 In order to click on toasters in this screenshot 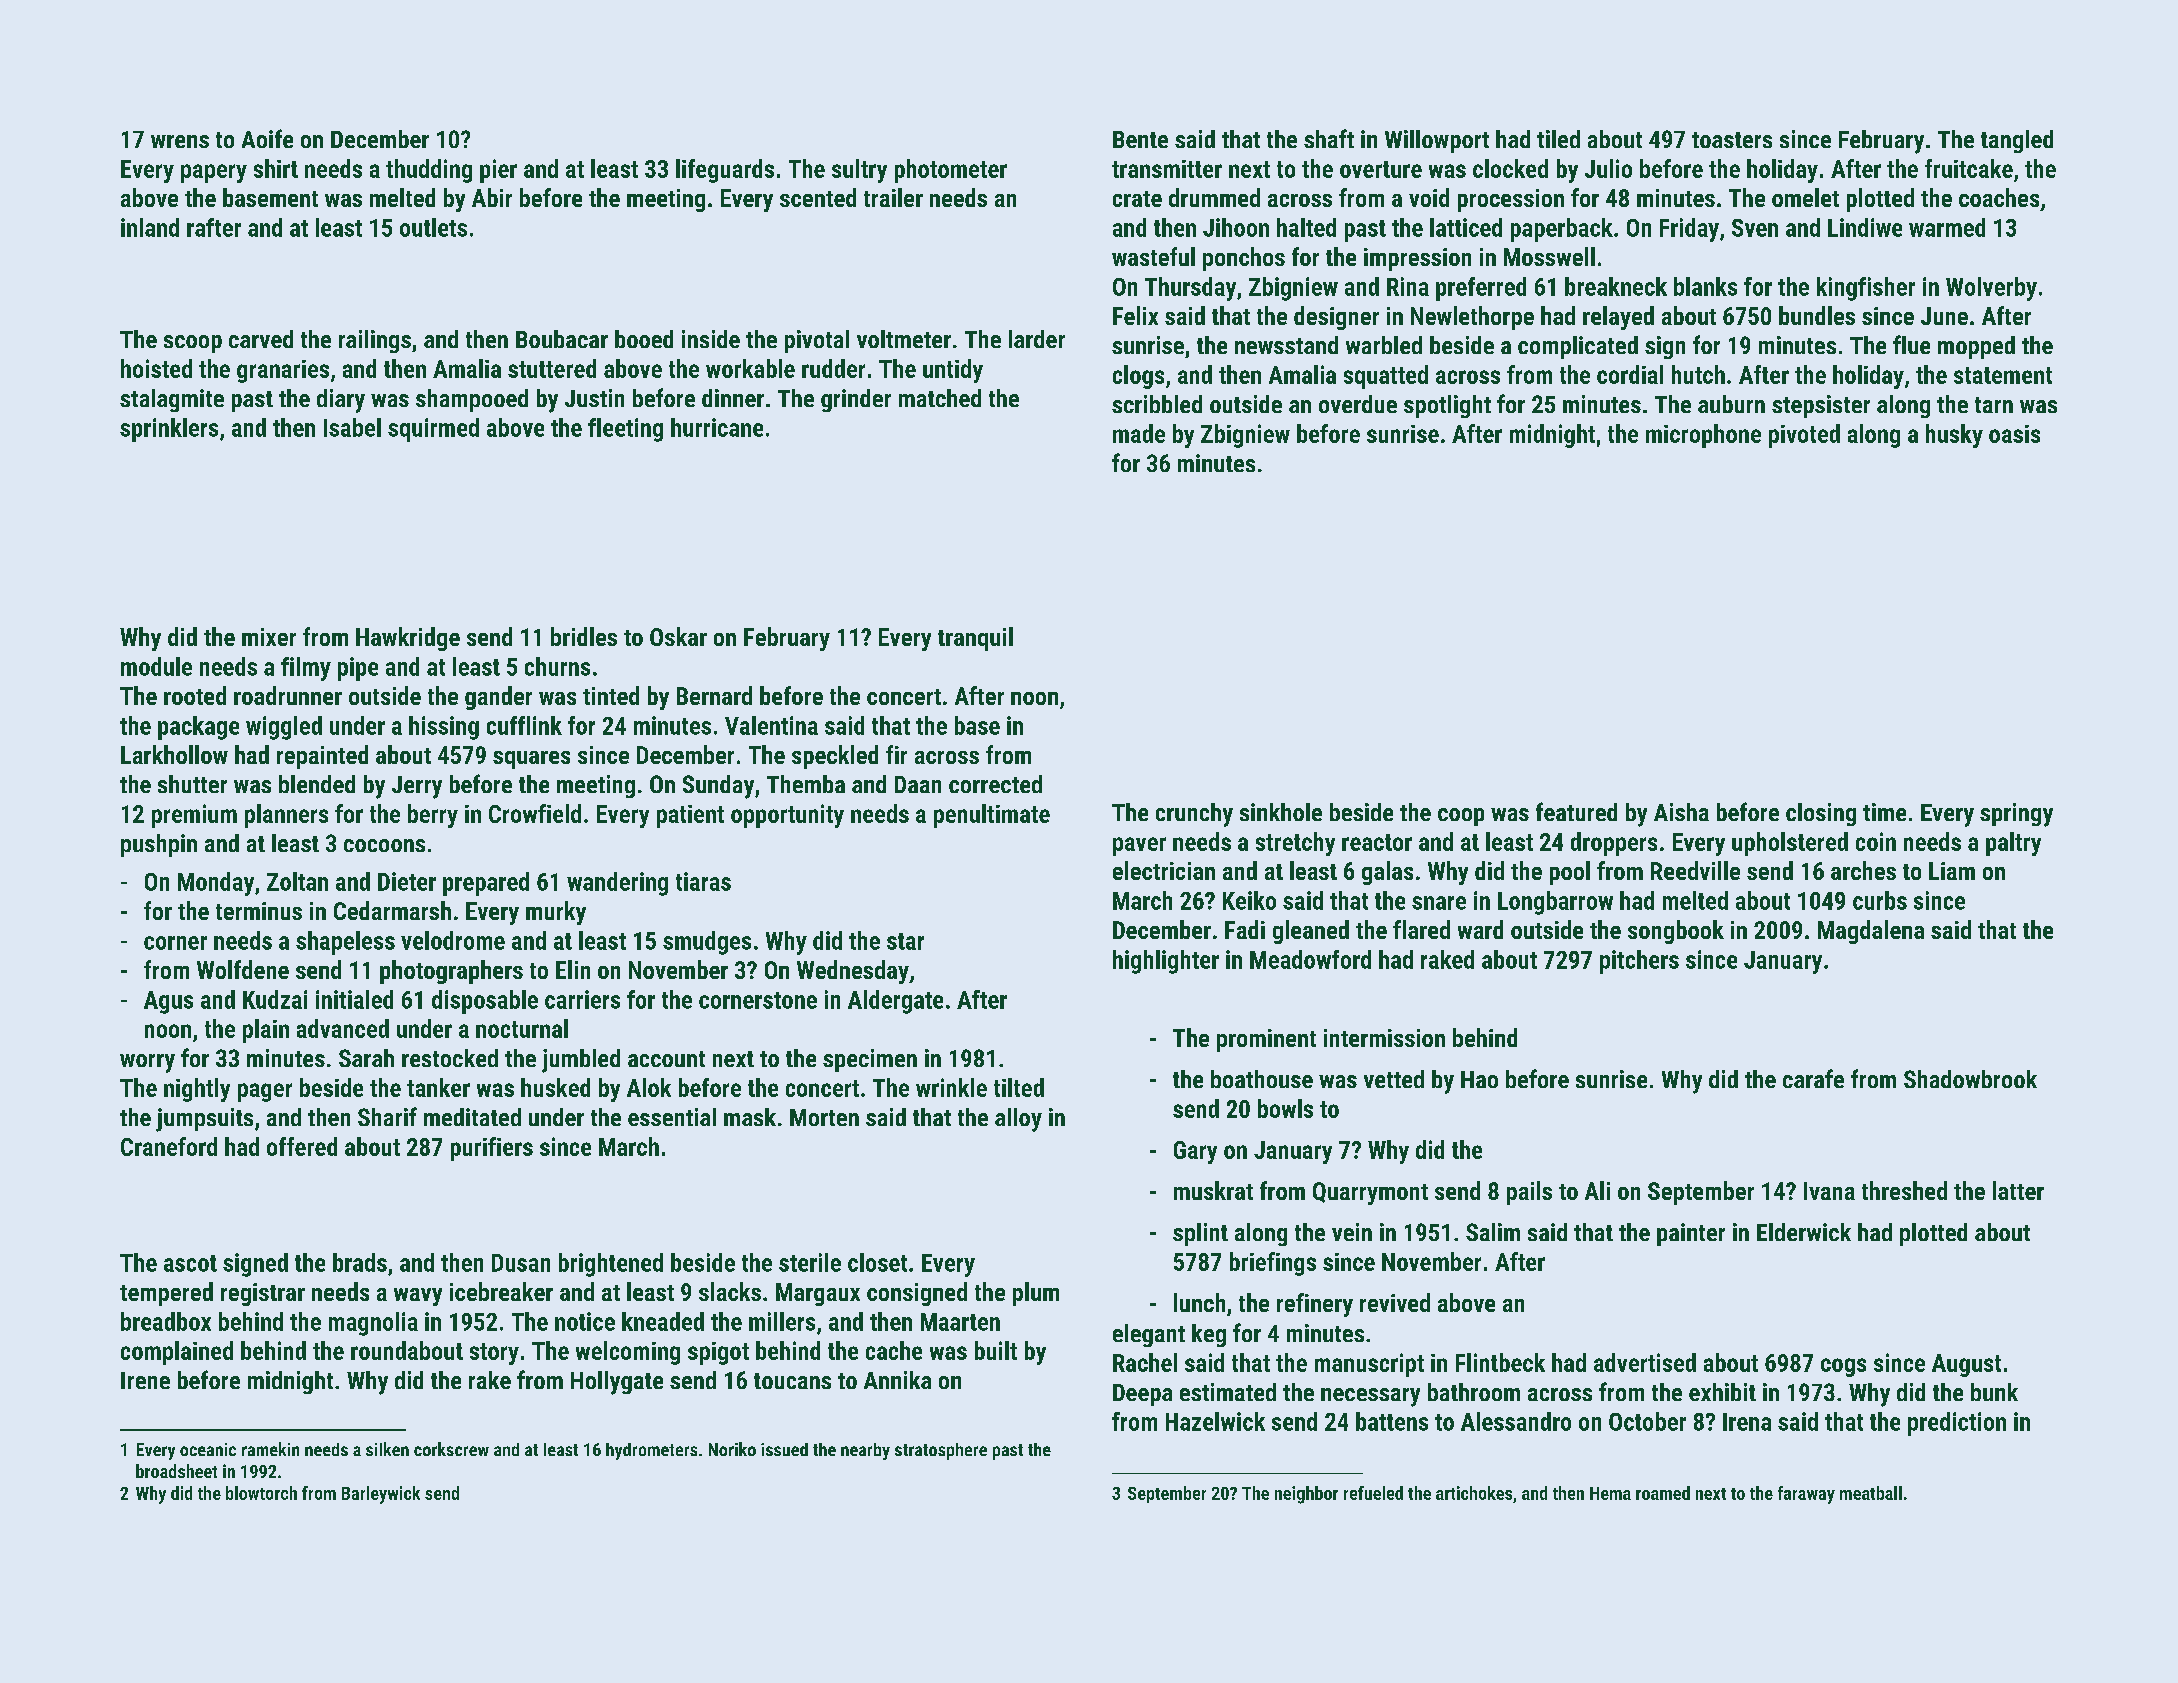, I will do `click(1732, 140)`.
